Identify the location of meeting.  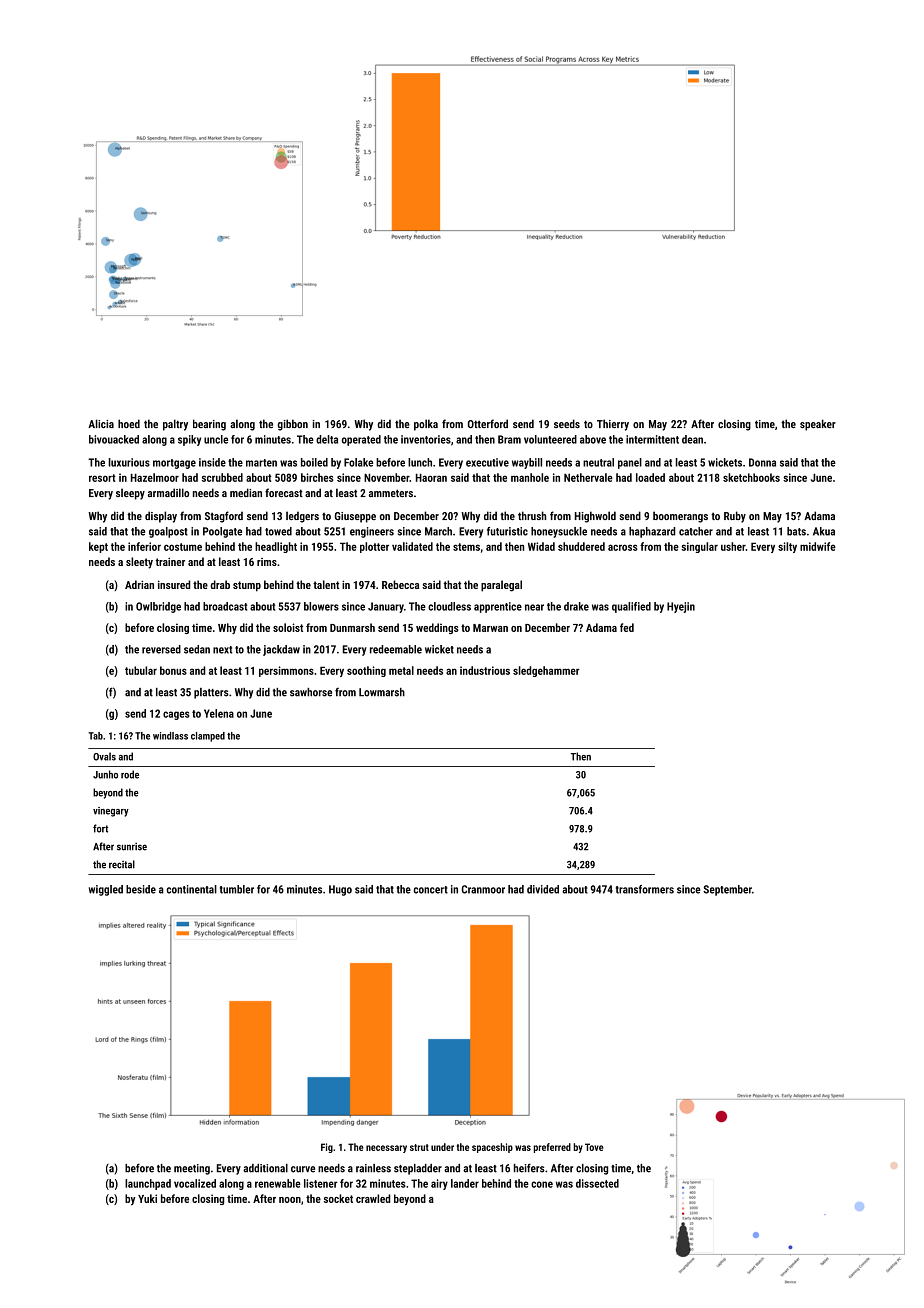
(192, 1169).
